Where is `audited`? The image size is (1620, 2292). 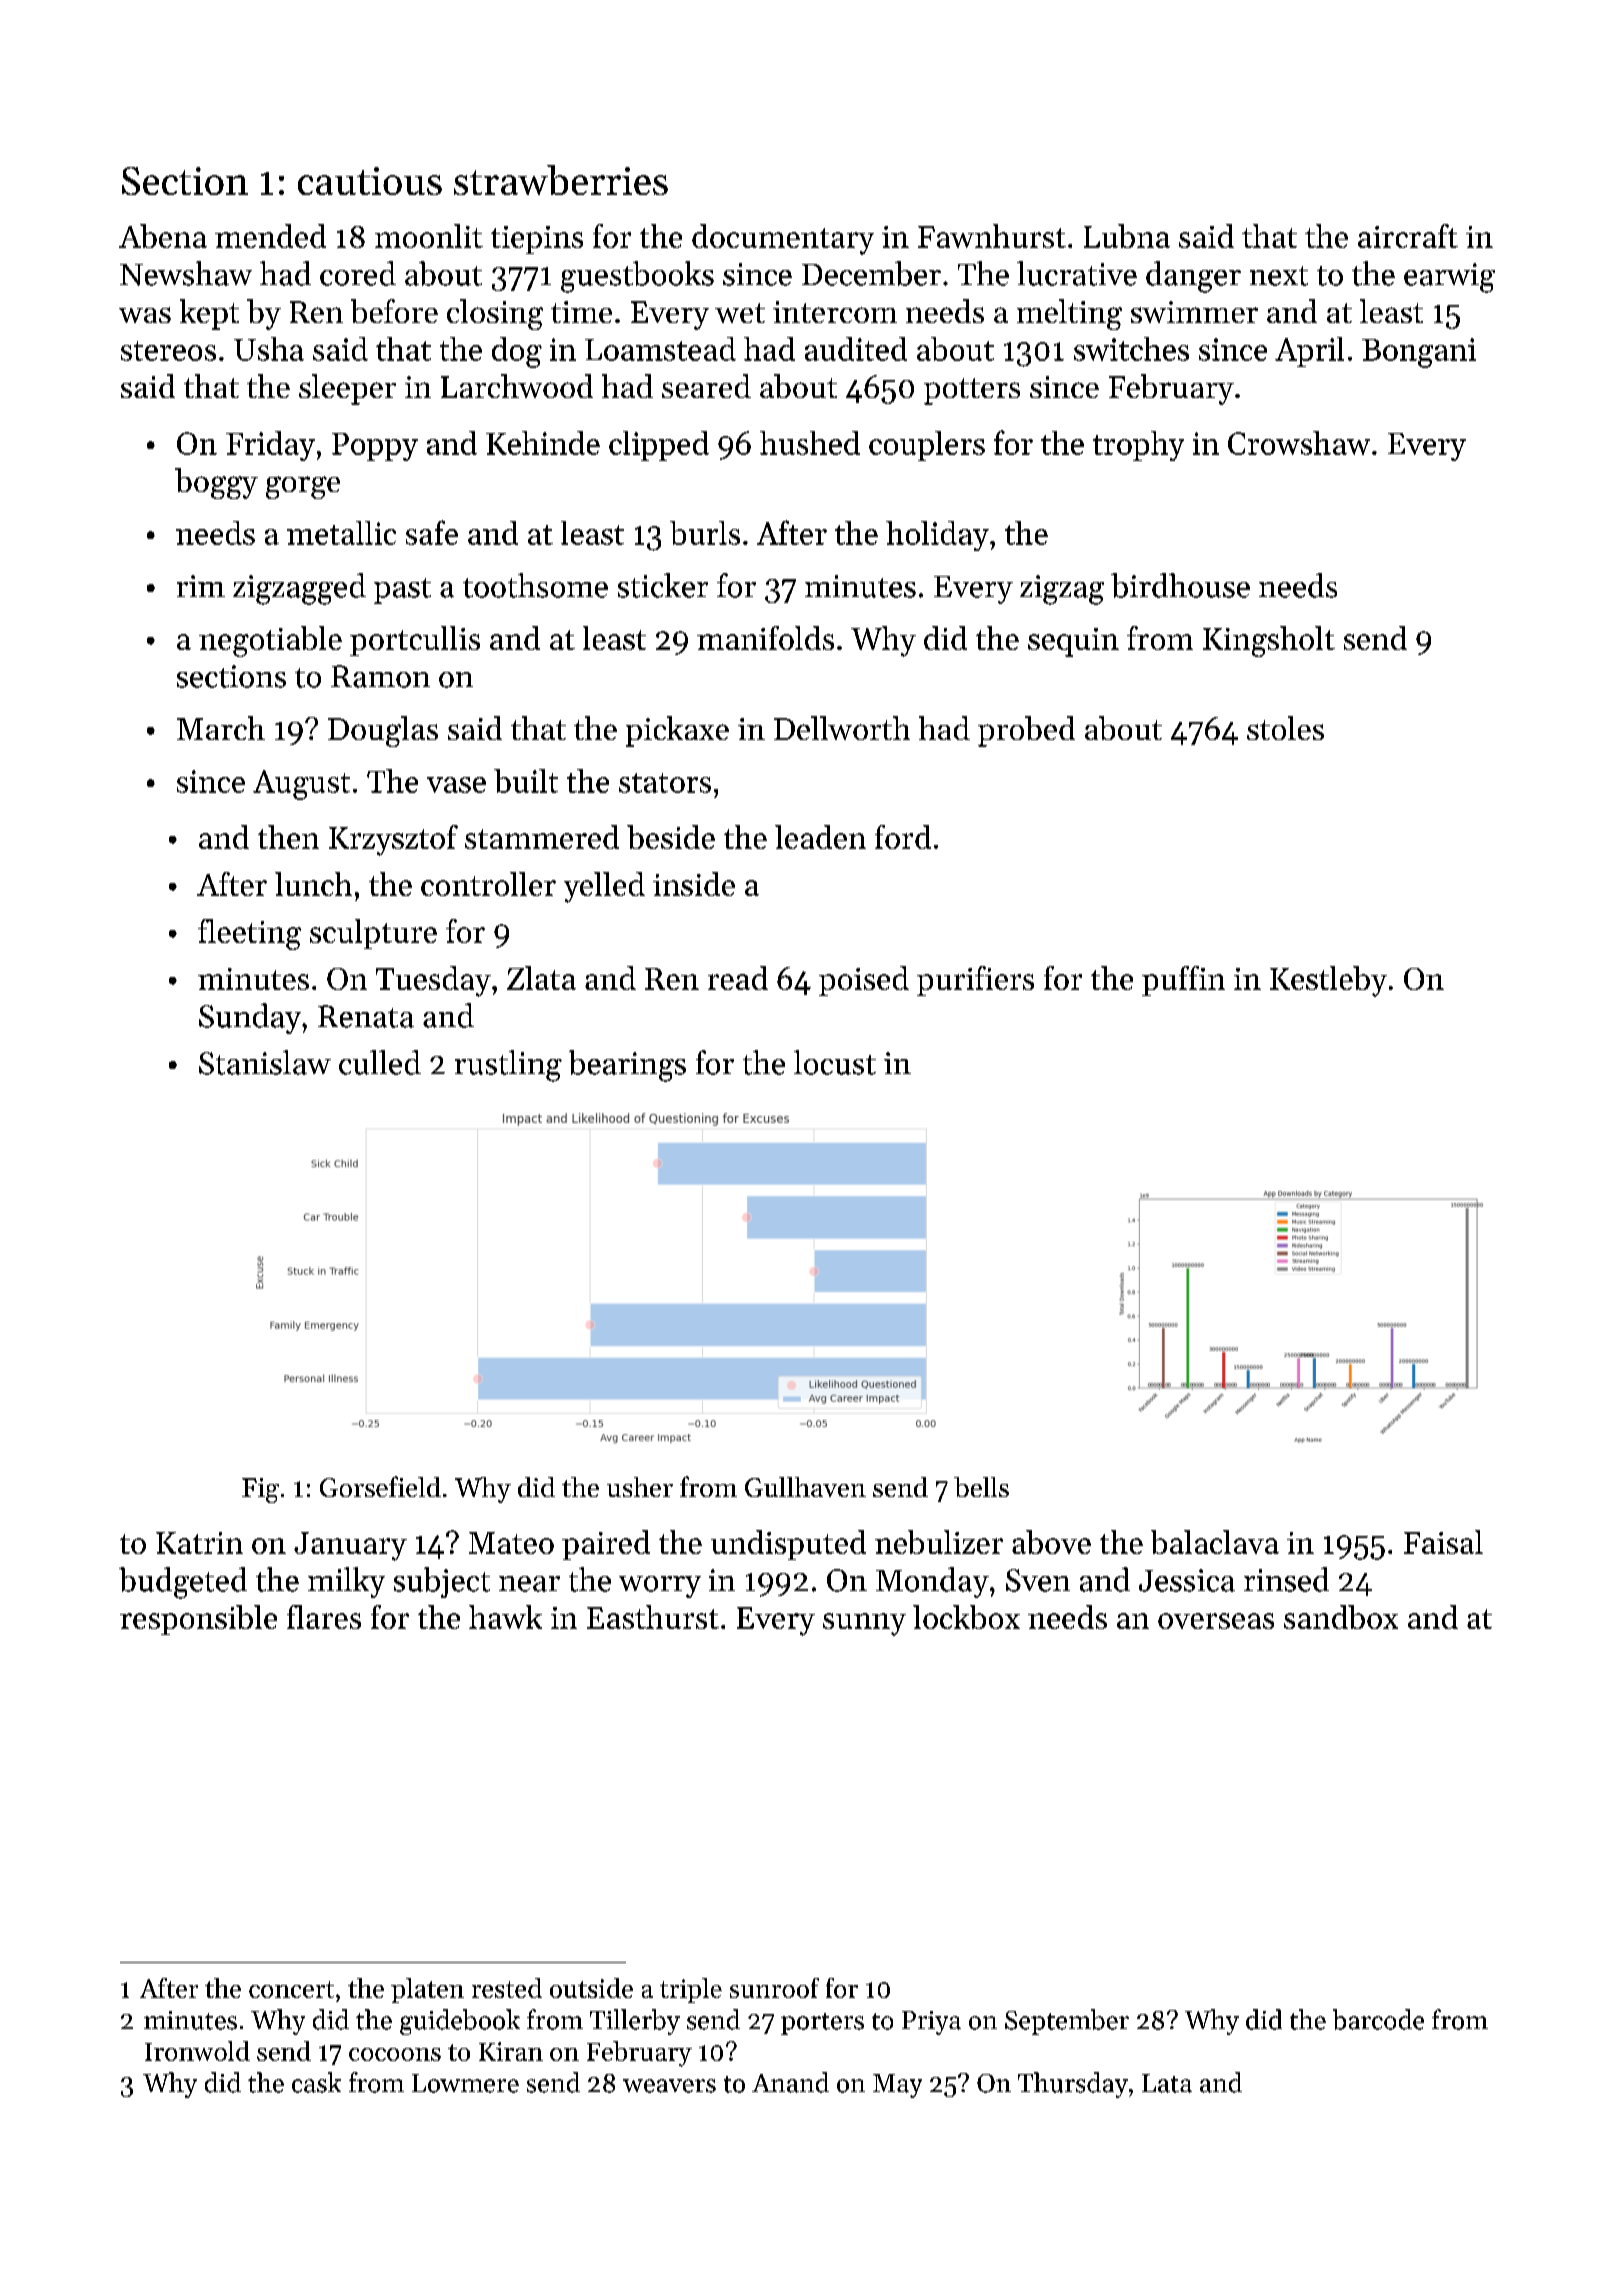 audited is located at coordinates (856, 349).
